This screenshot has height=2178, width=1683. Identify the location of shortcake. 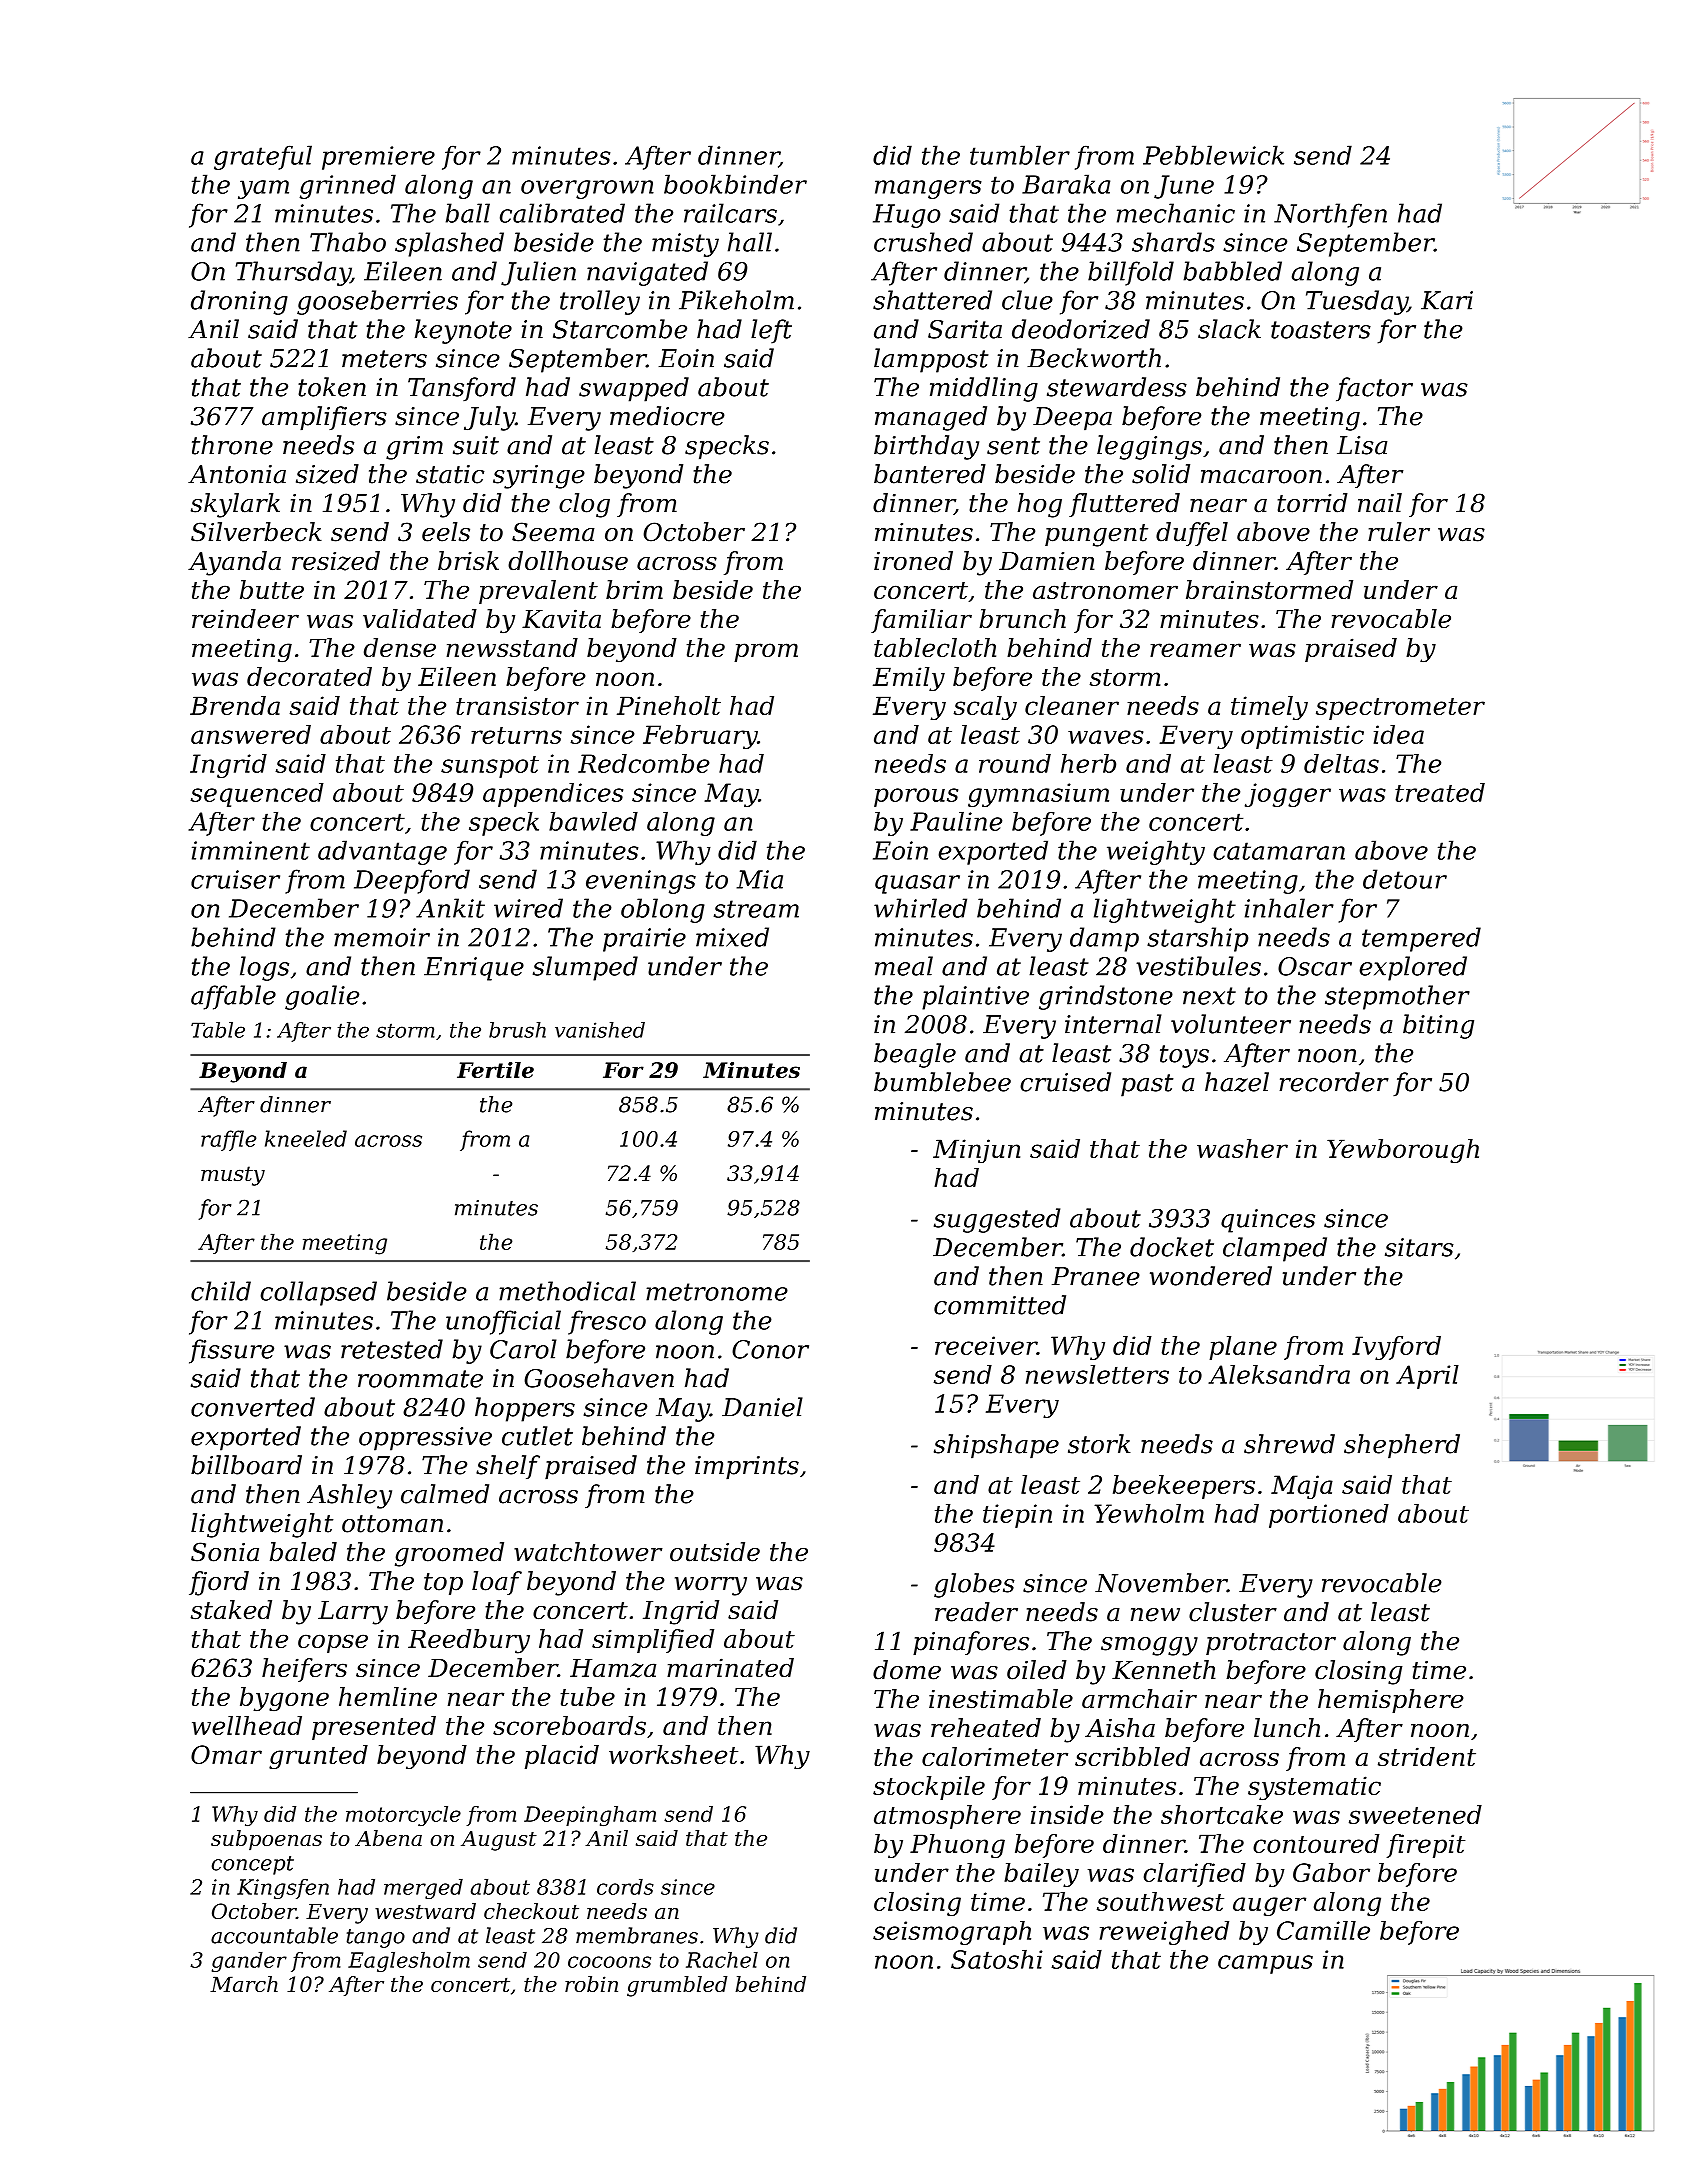
(1222, 1814).
